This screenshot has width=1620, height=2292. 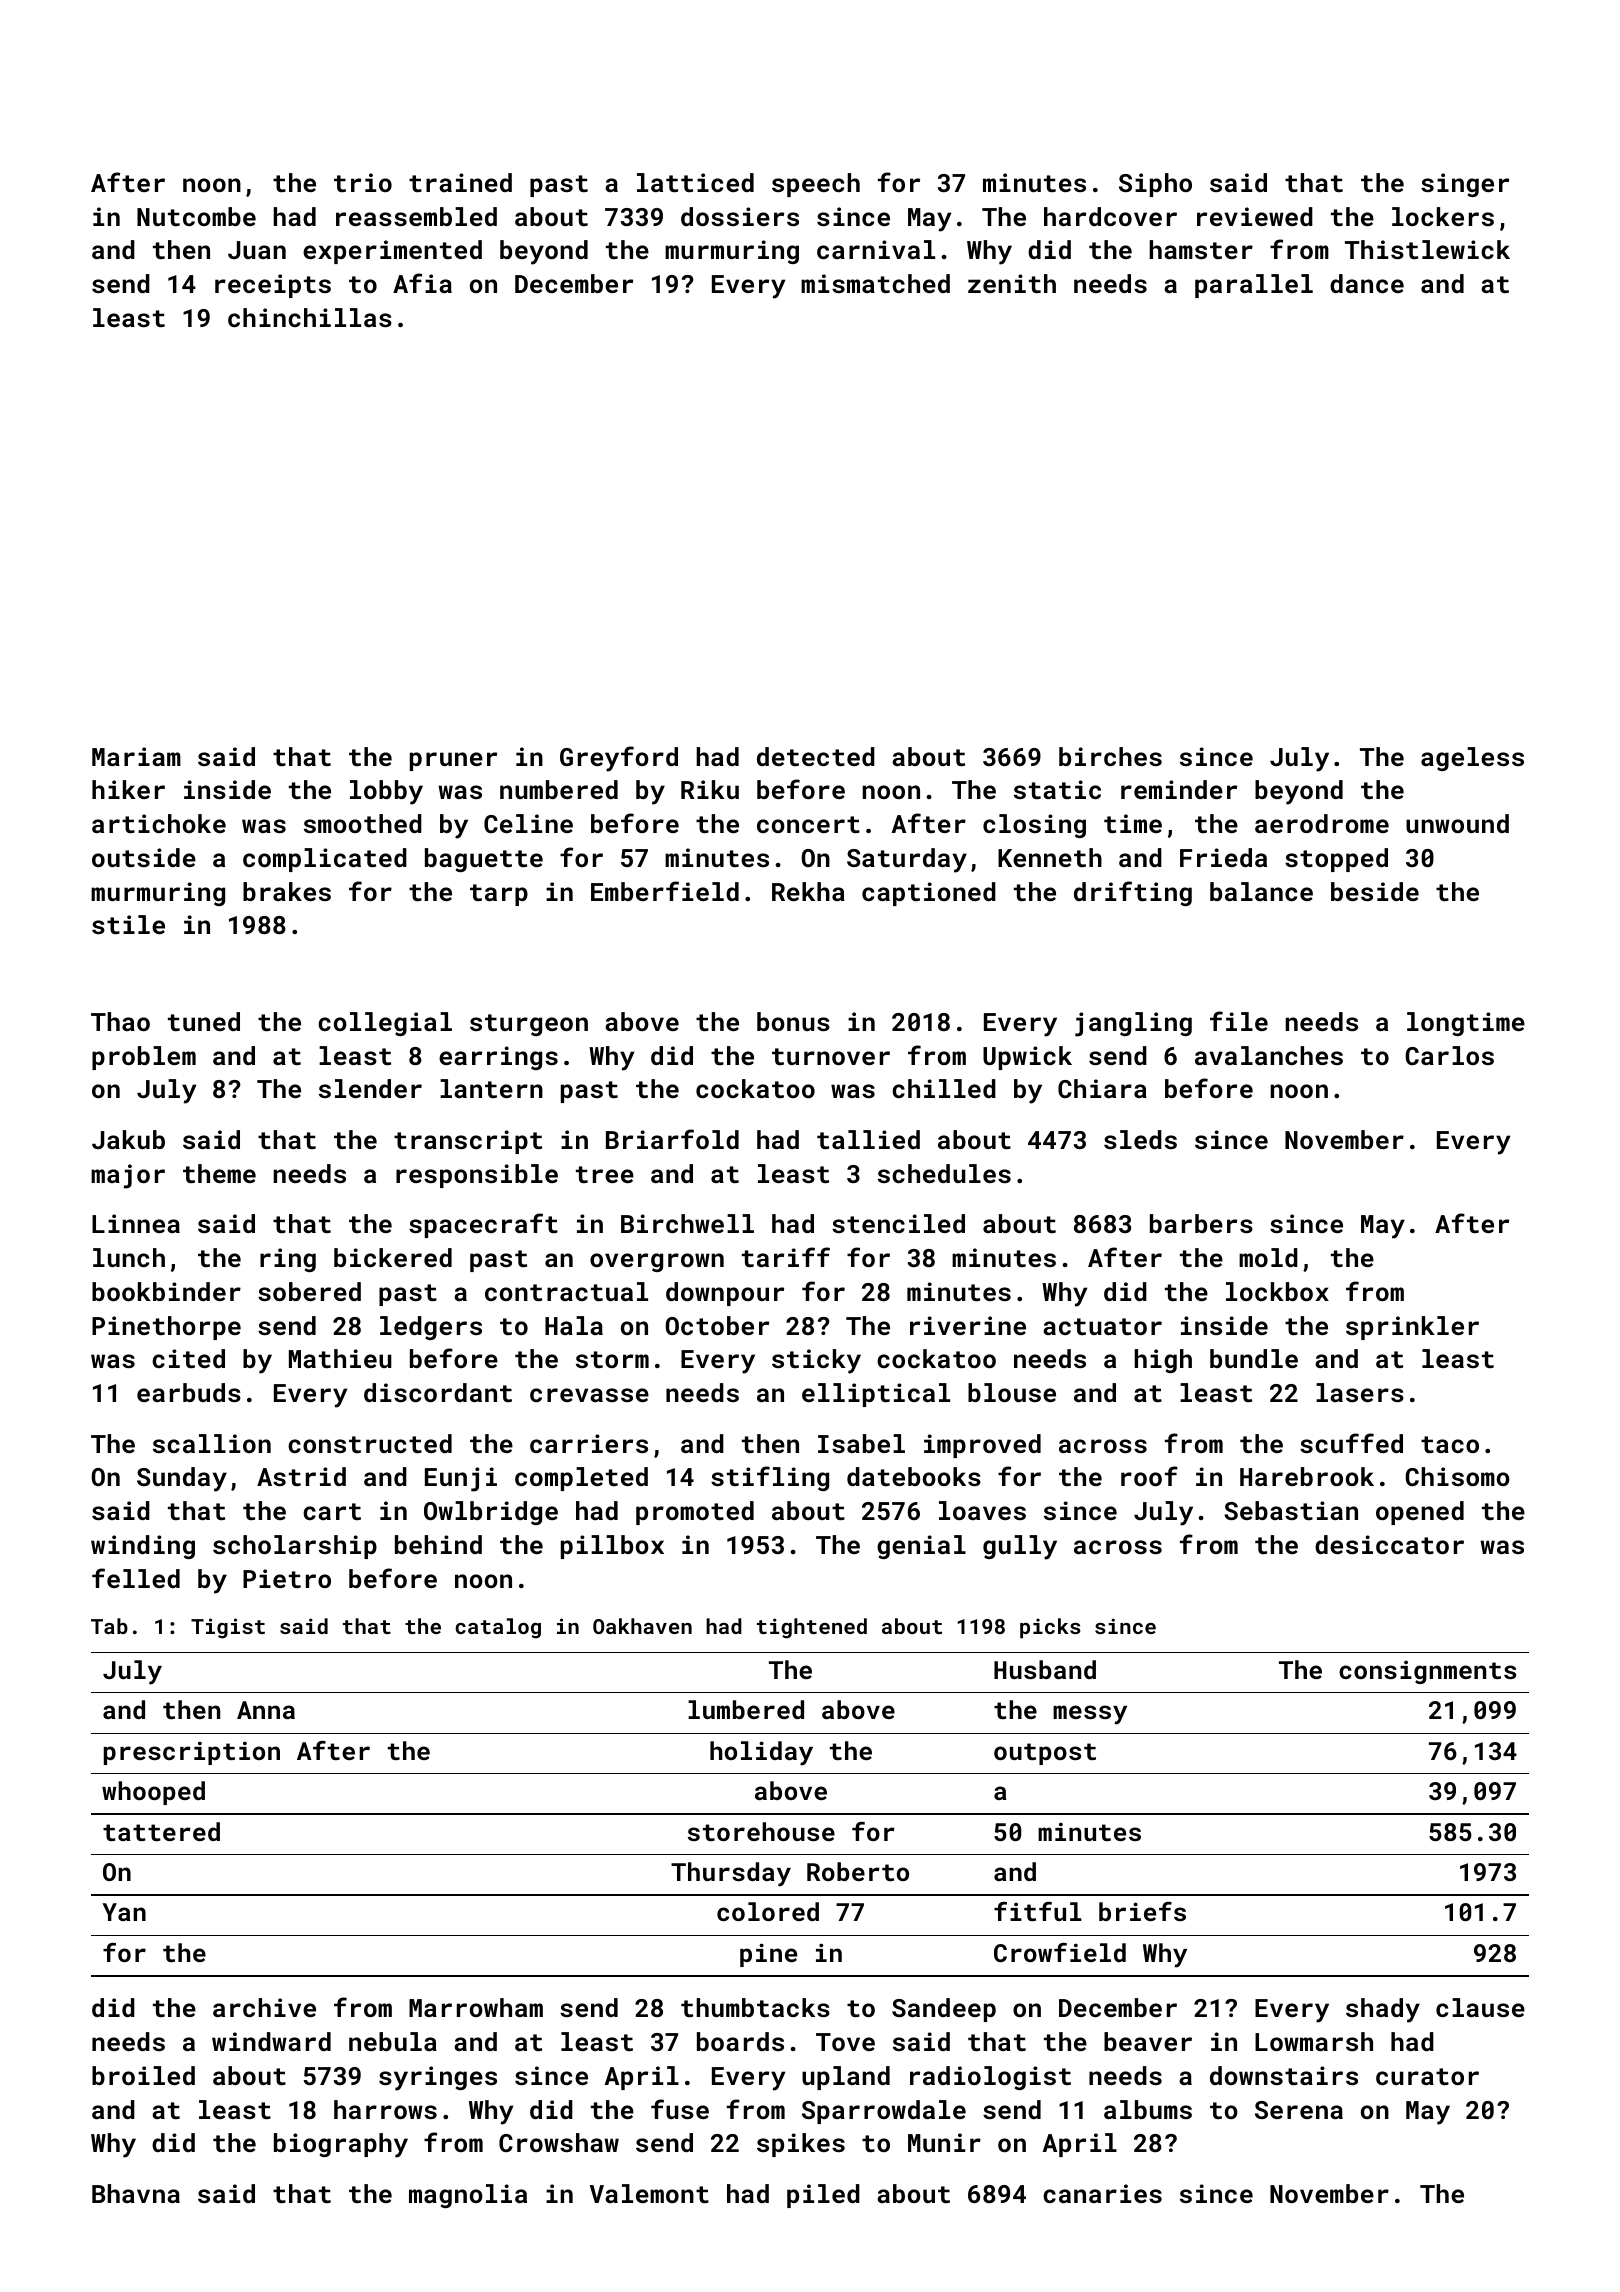 What do you see at coordinates (1389, 1544) in the screenshot?
I see `desiccator` at bounding box center [1389, 1544].
